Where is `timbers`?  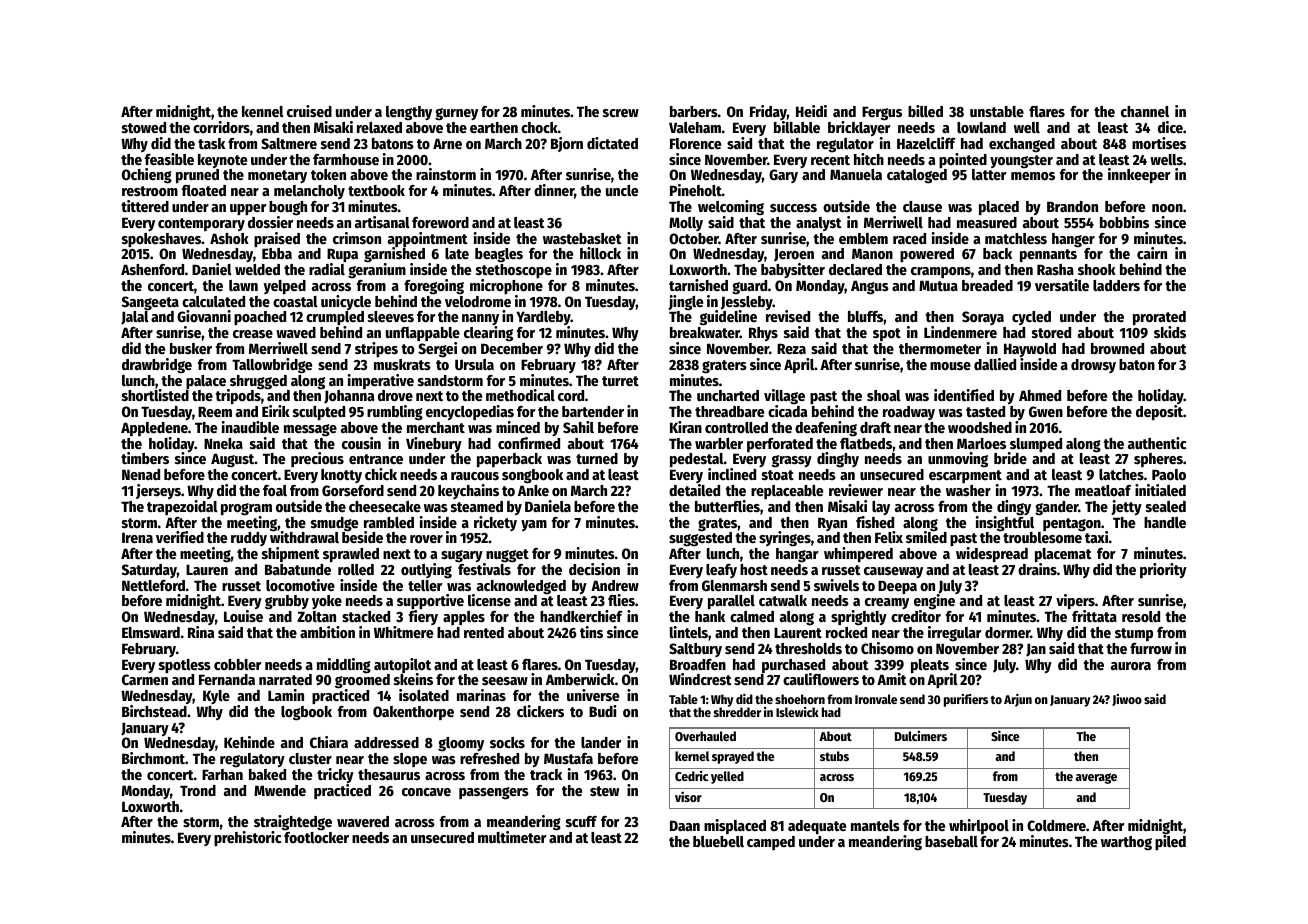 timbers is located at coordinates (145, 458).
